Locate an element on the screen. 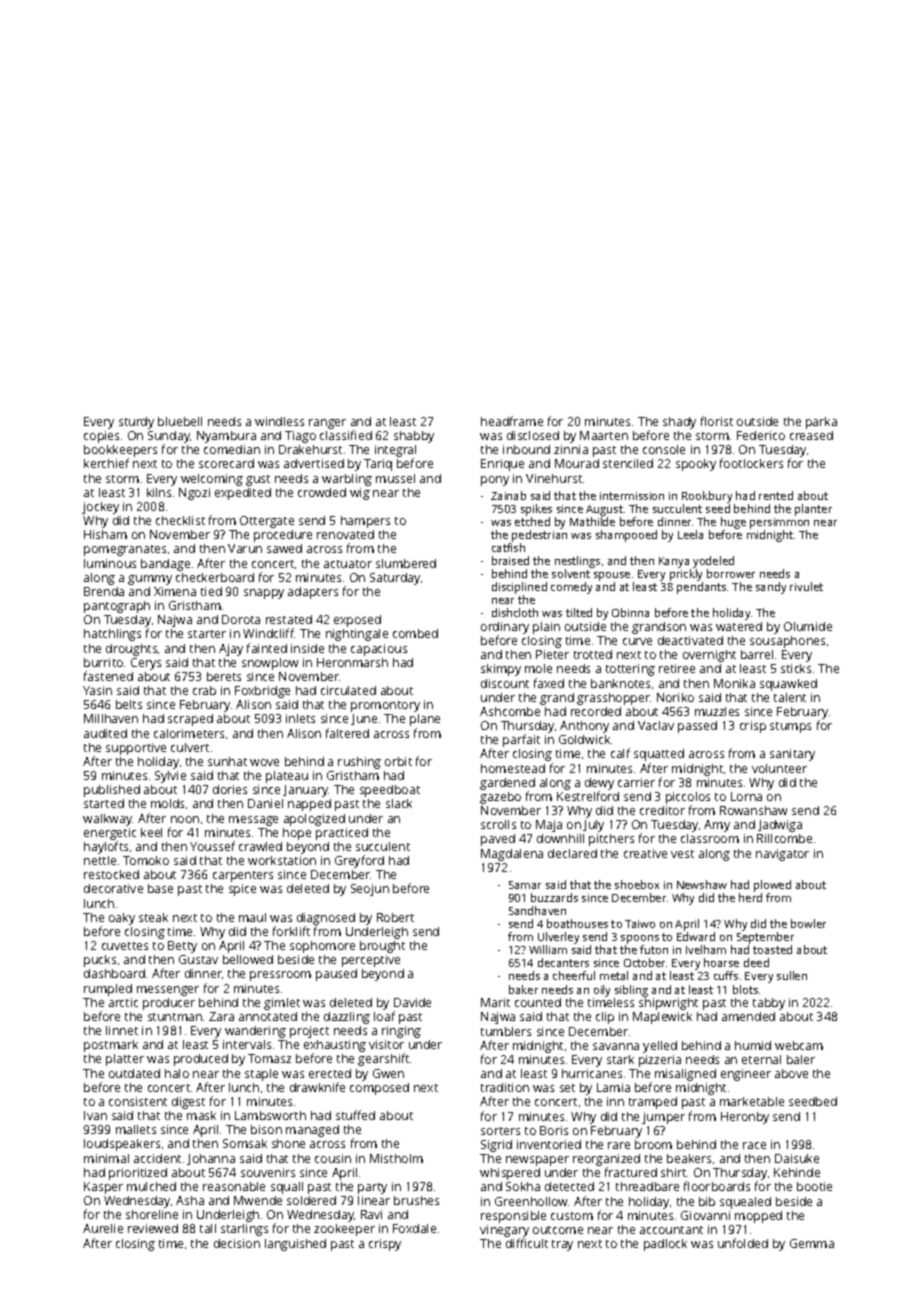  plowed is located at coordinates (772, 886).
